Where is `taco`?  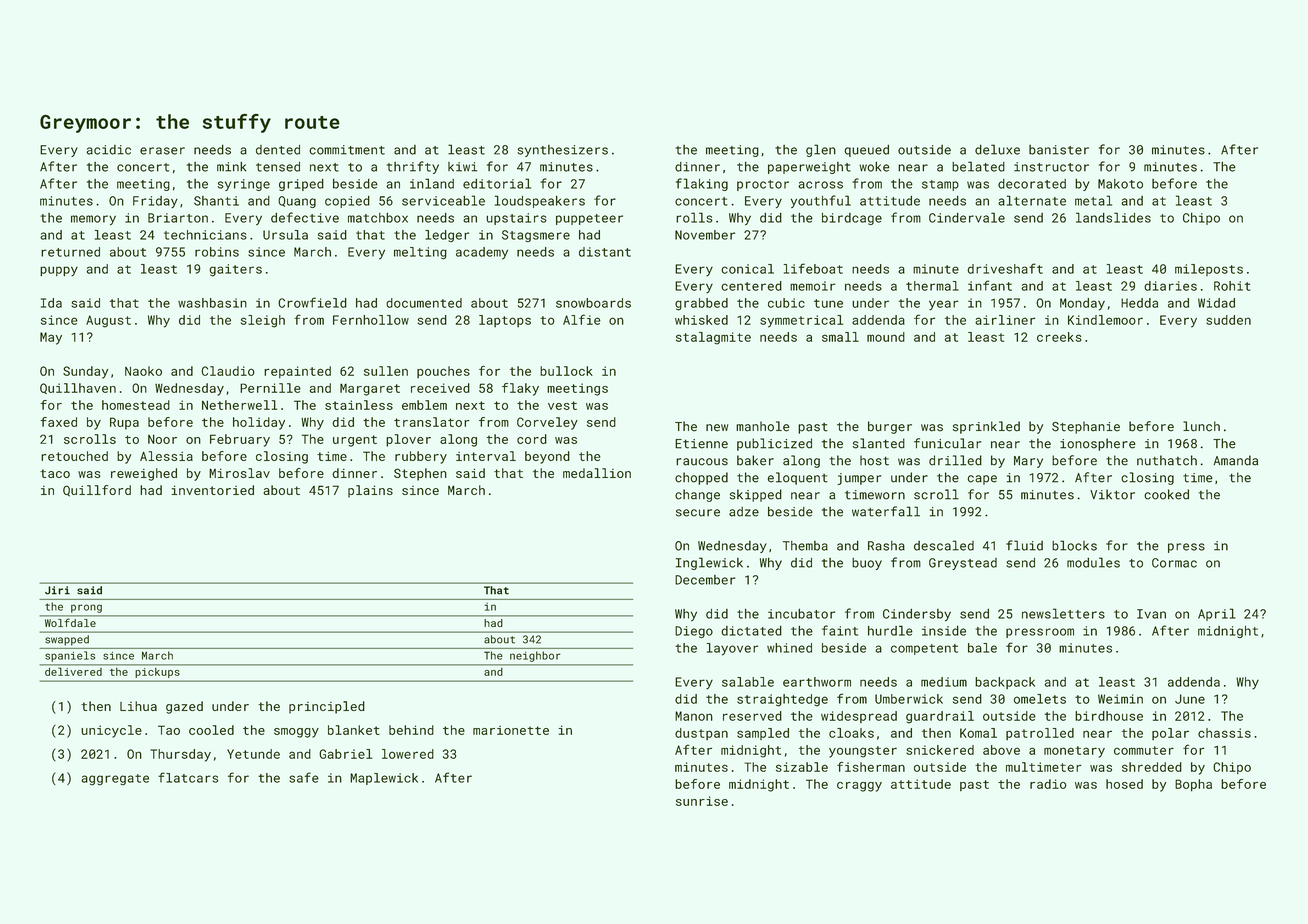 taco is located at coordinates (55, 473).
